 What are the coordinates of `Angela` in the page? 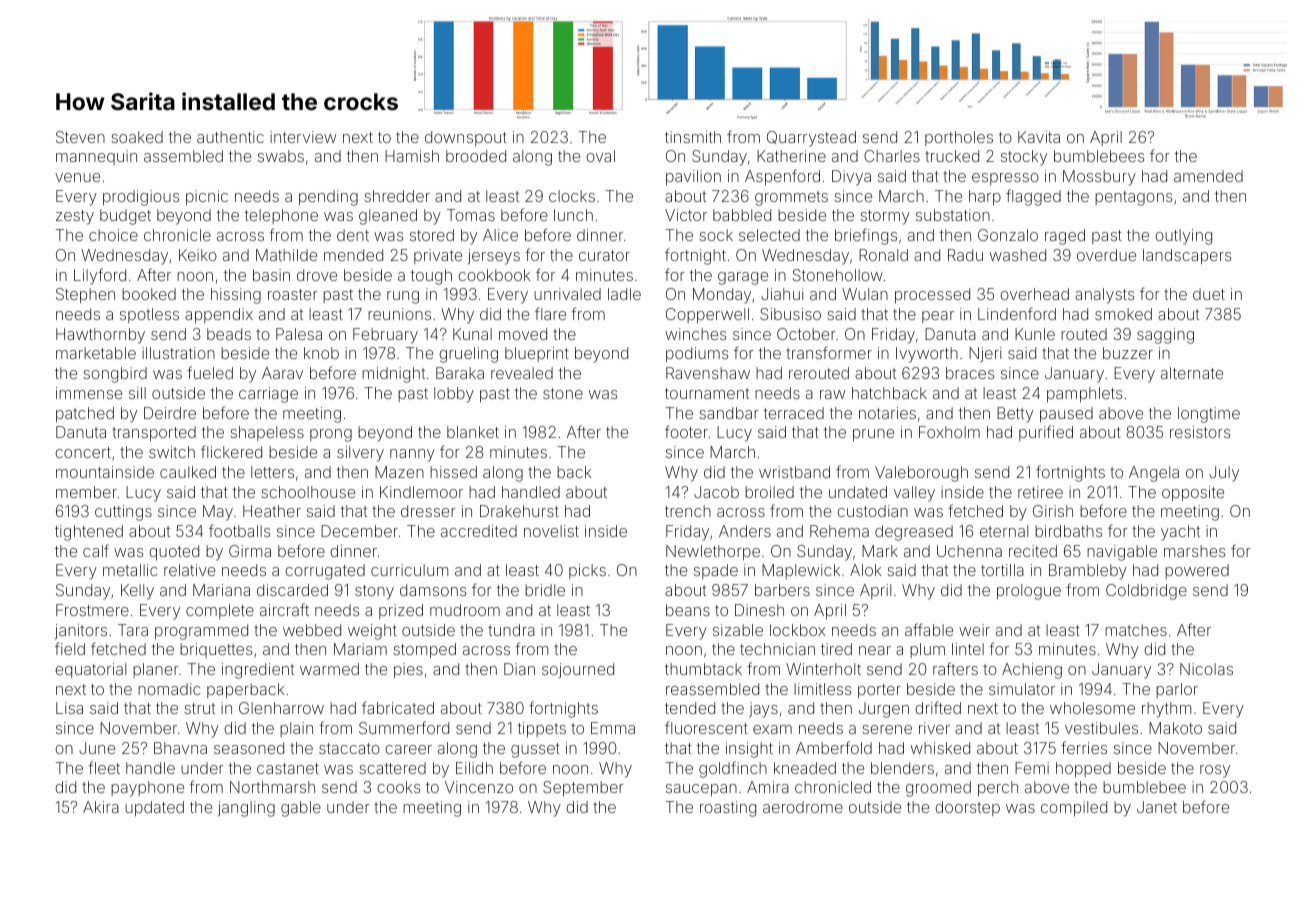 It's located at (1154, 474).
